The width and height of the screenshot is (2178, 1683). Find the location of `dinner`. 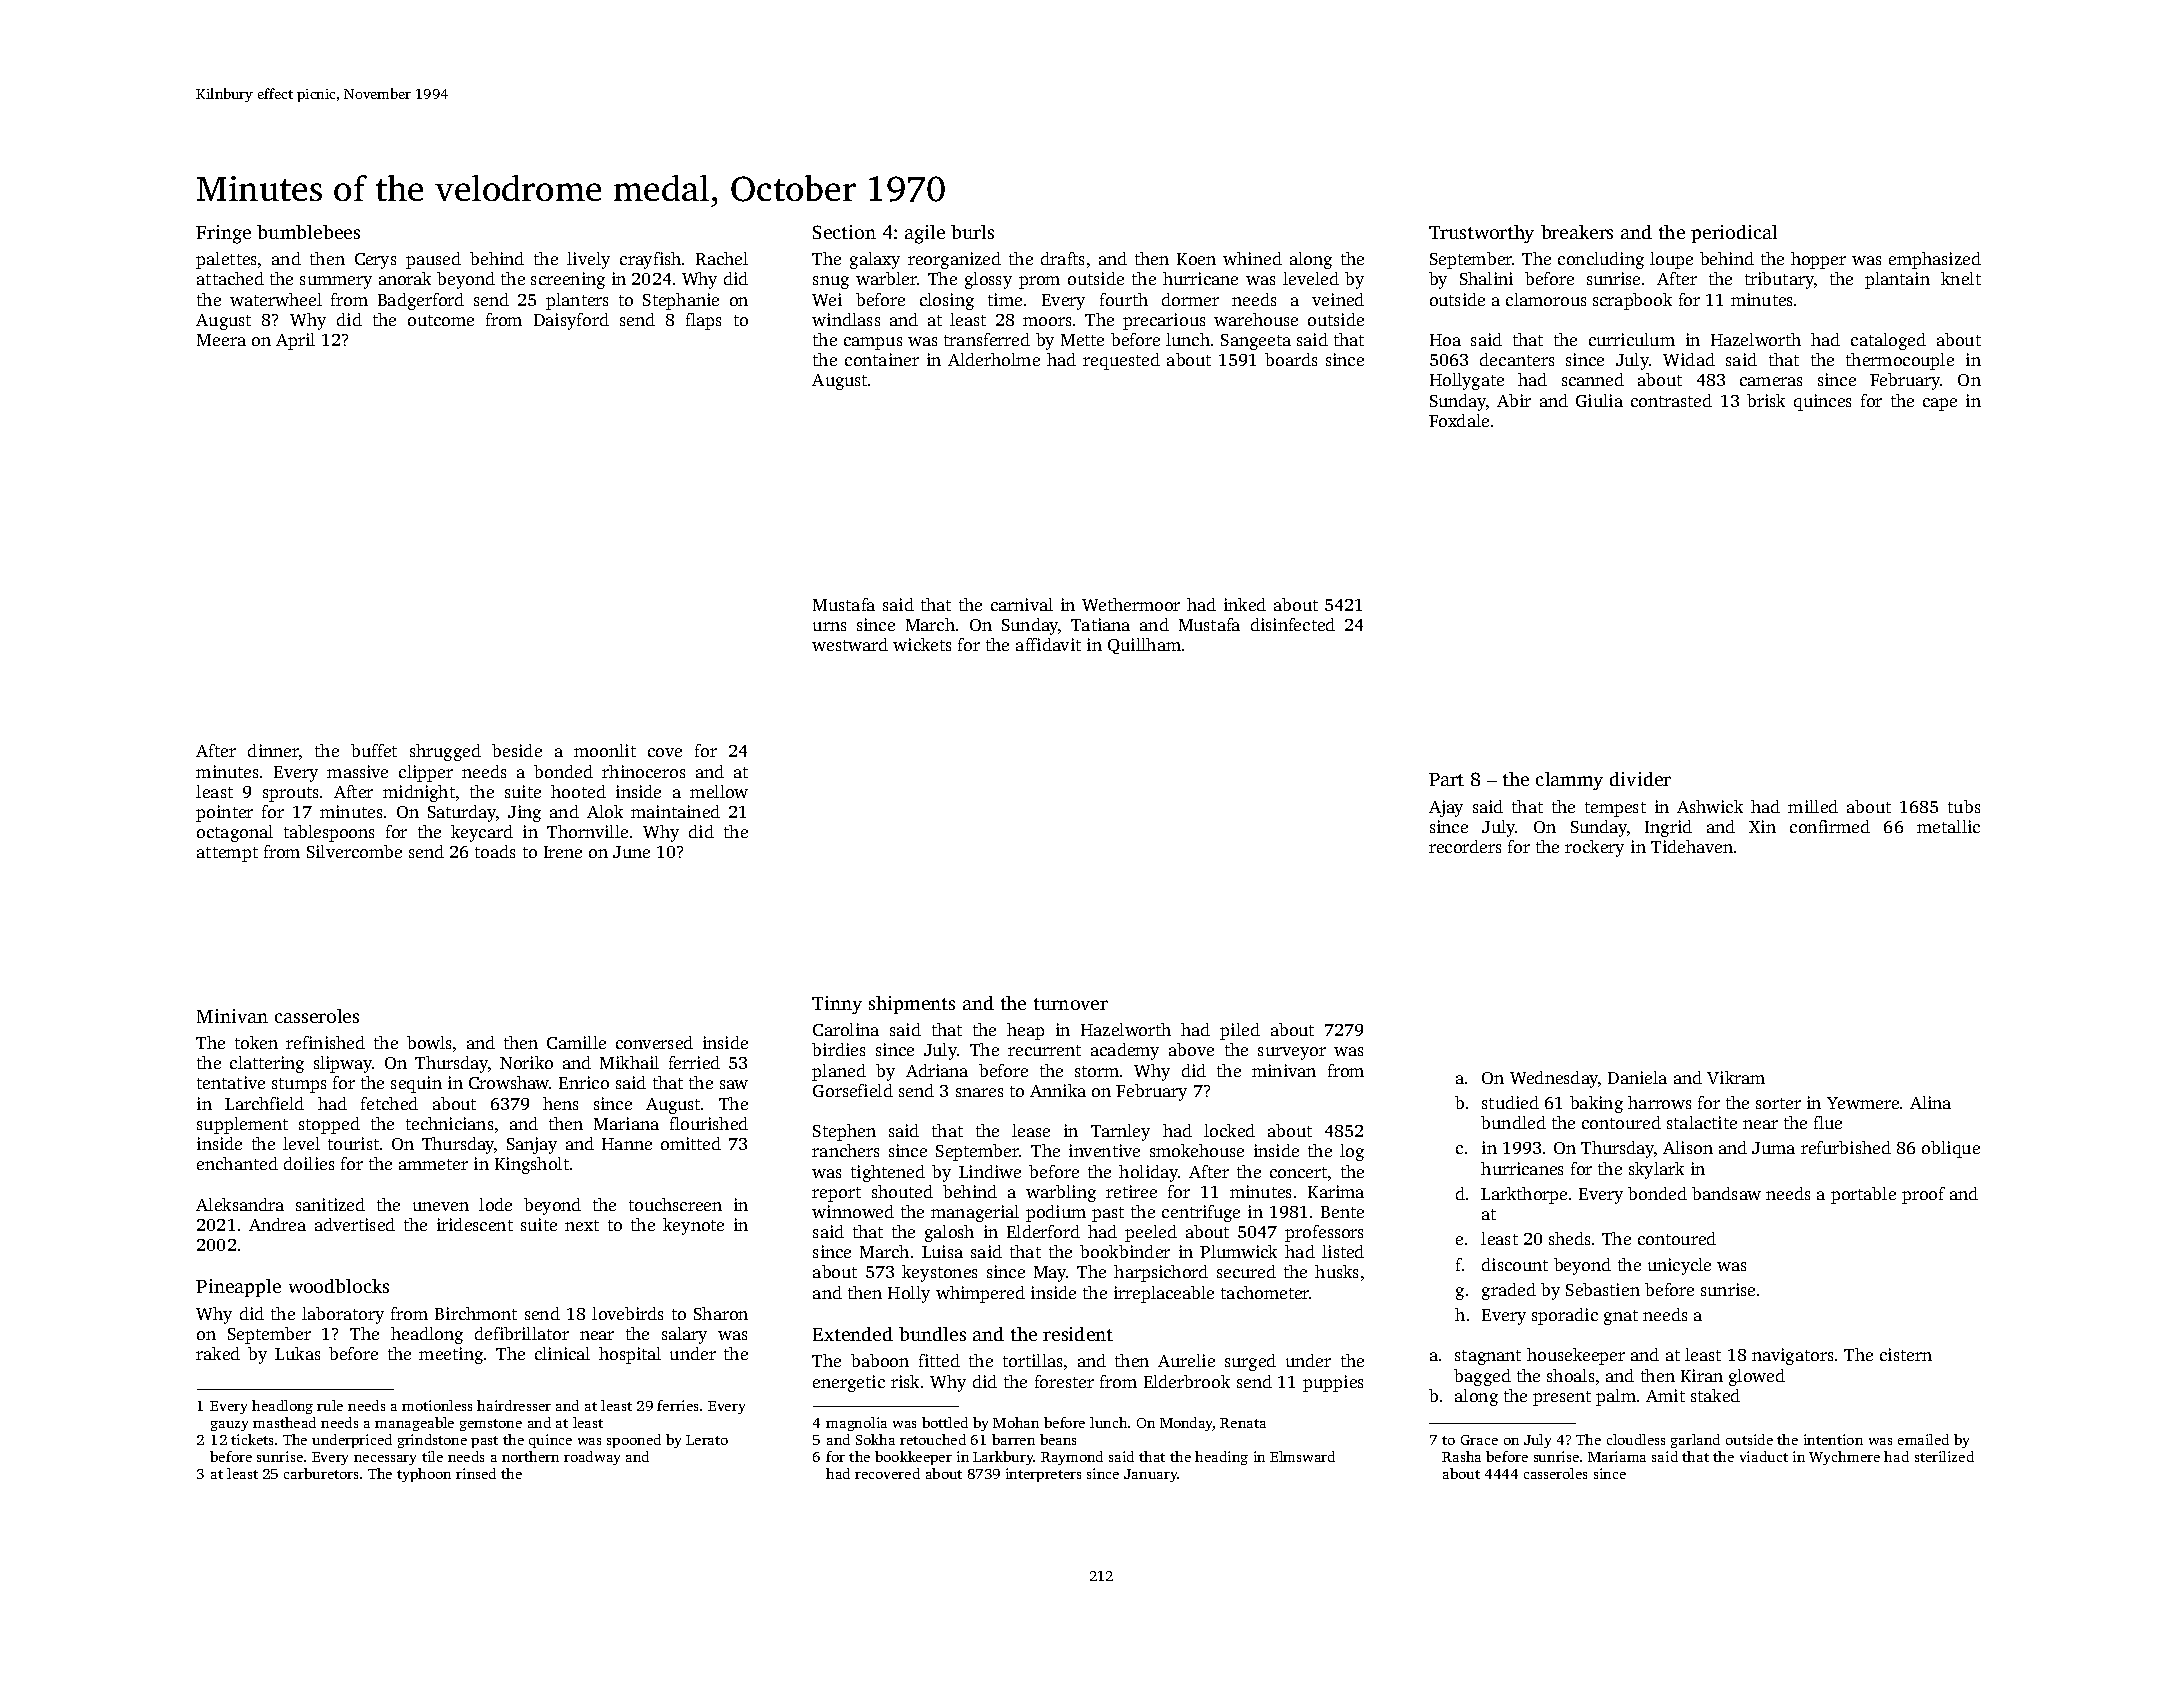

dinner is located at coordinates (273, 750).
